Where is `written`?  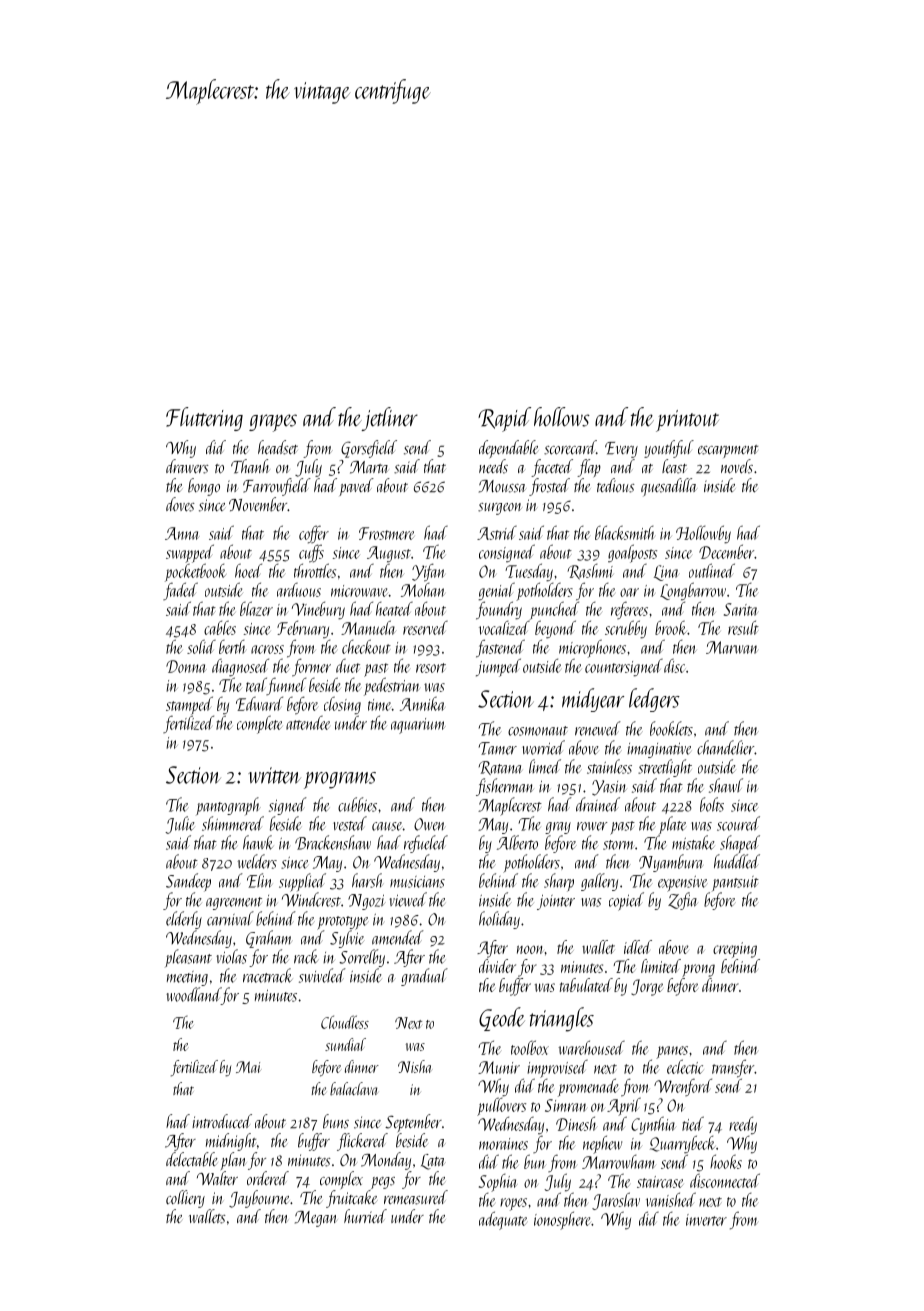
written is located at coordinates (274, 775).
